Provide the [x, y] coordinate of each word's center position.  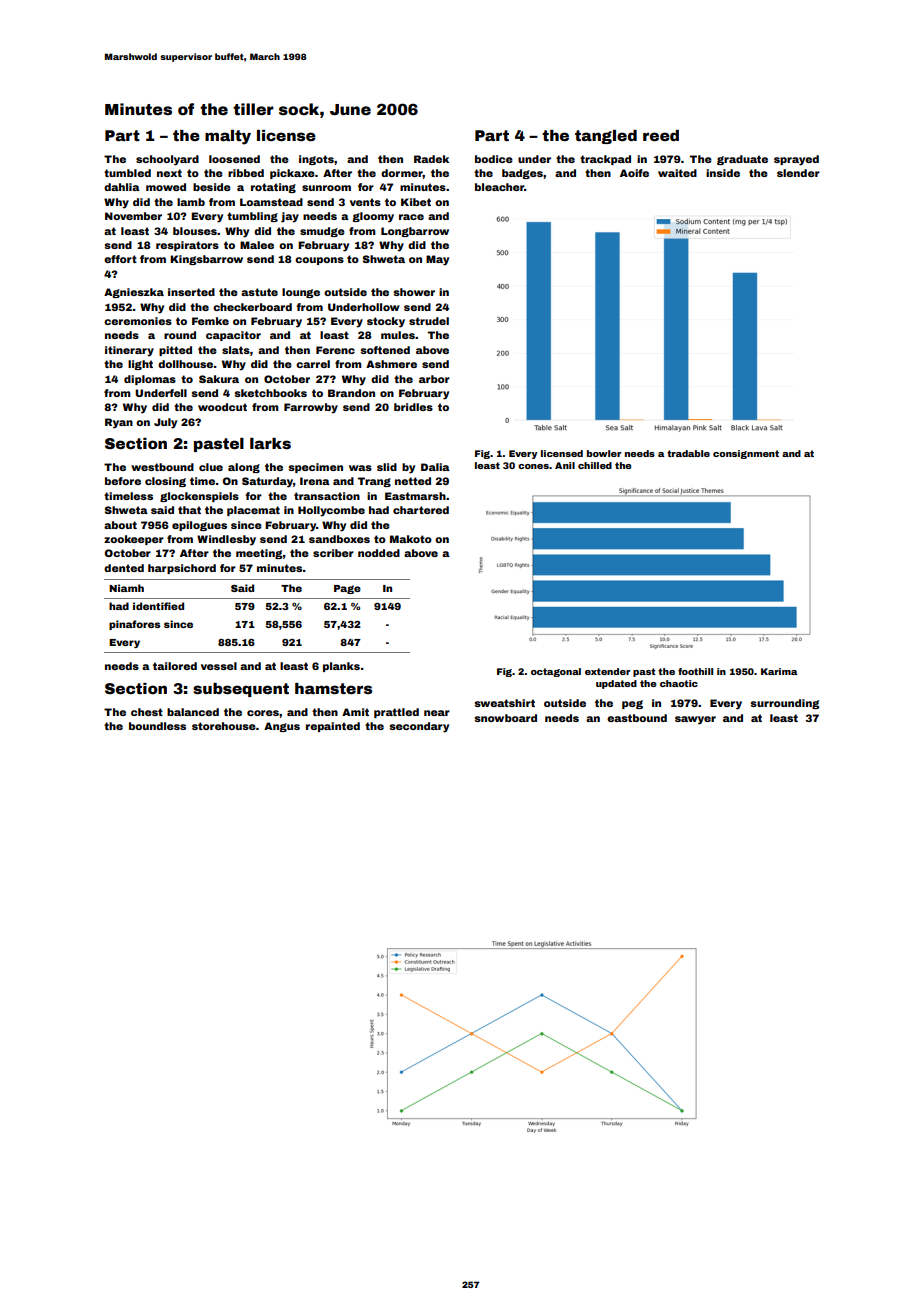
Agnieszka [134, 293]
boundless [157, 726]
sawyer [695, 720]
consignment [746, 454]
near [437, 713]
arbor [434, 379]
